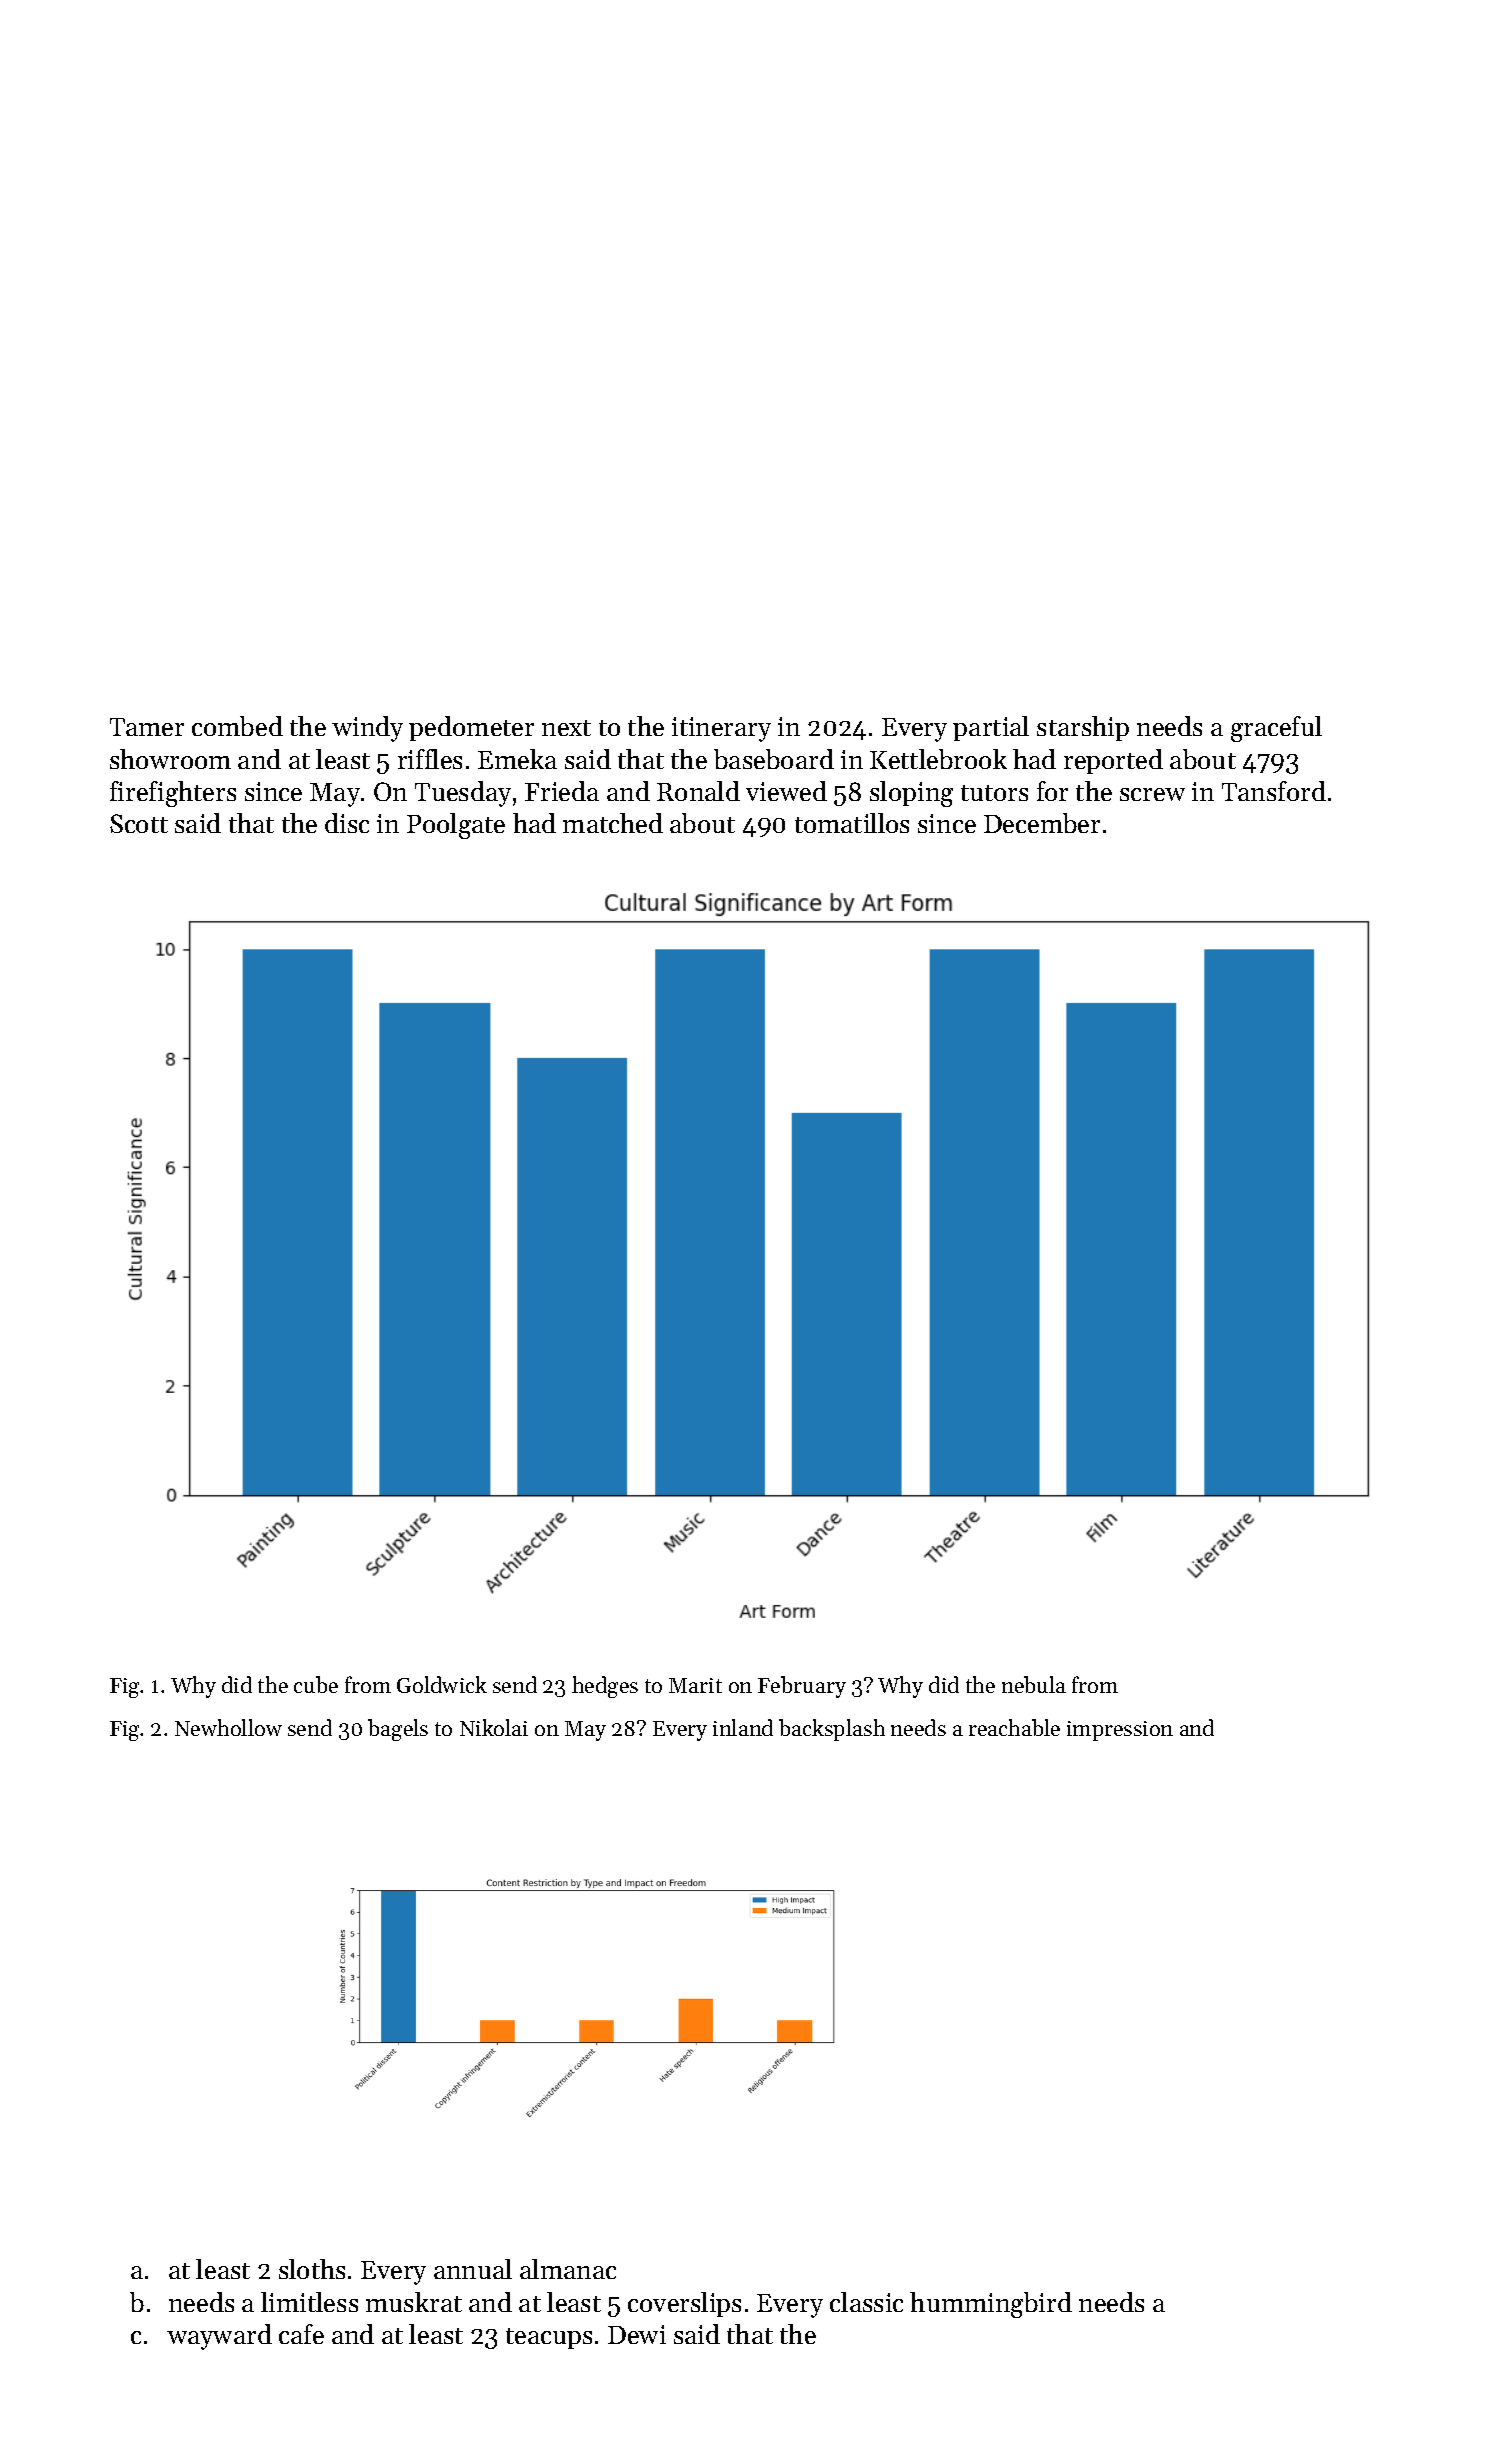 This screenshot has width=1496, height=2464. I want to click on sloths, so click(312, 2269).
